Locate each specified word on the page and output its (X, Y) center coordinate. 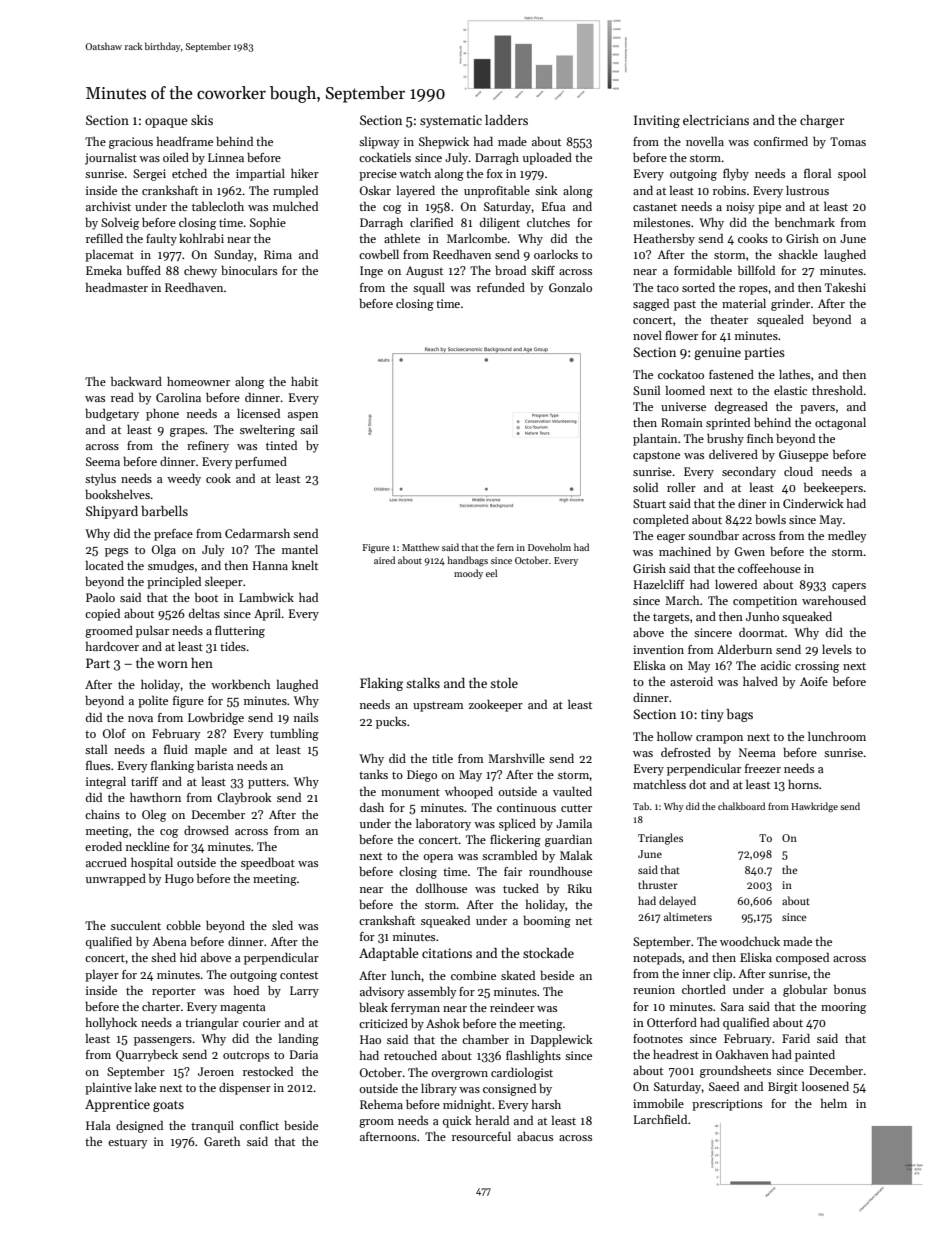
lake (145, 1087)
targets (671, 619)
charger (822, 121)
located (105, 565)
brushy (725, 439)
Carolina (178, 397)
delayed (677, 901)
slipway (379, 142)
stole (504, 683)
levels (837, 649)
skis (202, 120)
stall (96, 749)
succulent (136, 925)
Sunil (646, 390)
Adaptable (389, 954)
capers (849, 587)
